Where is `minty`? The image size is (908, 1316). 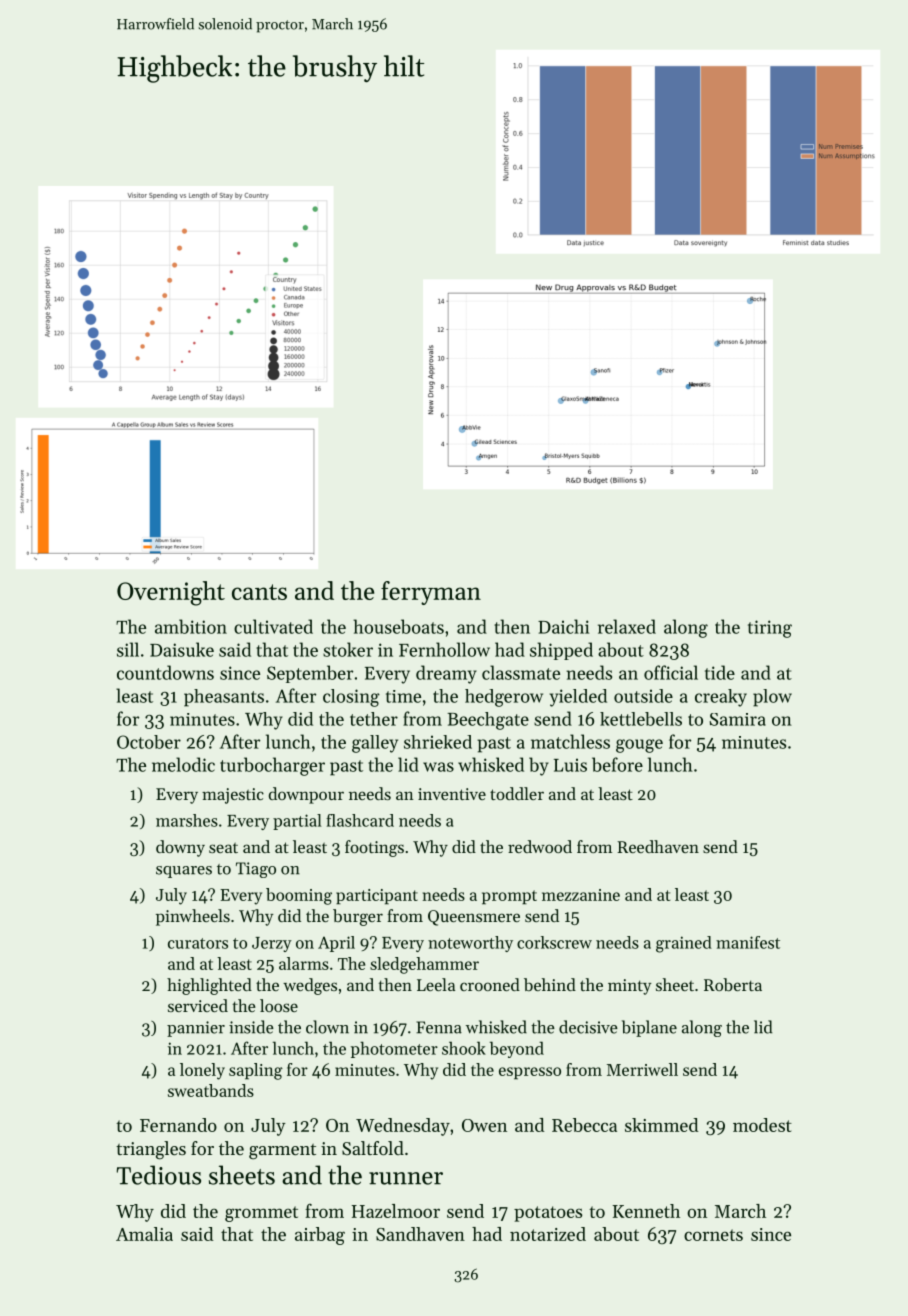 minty is located at coordinates (629, 987).
